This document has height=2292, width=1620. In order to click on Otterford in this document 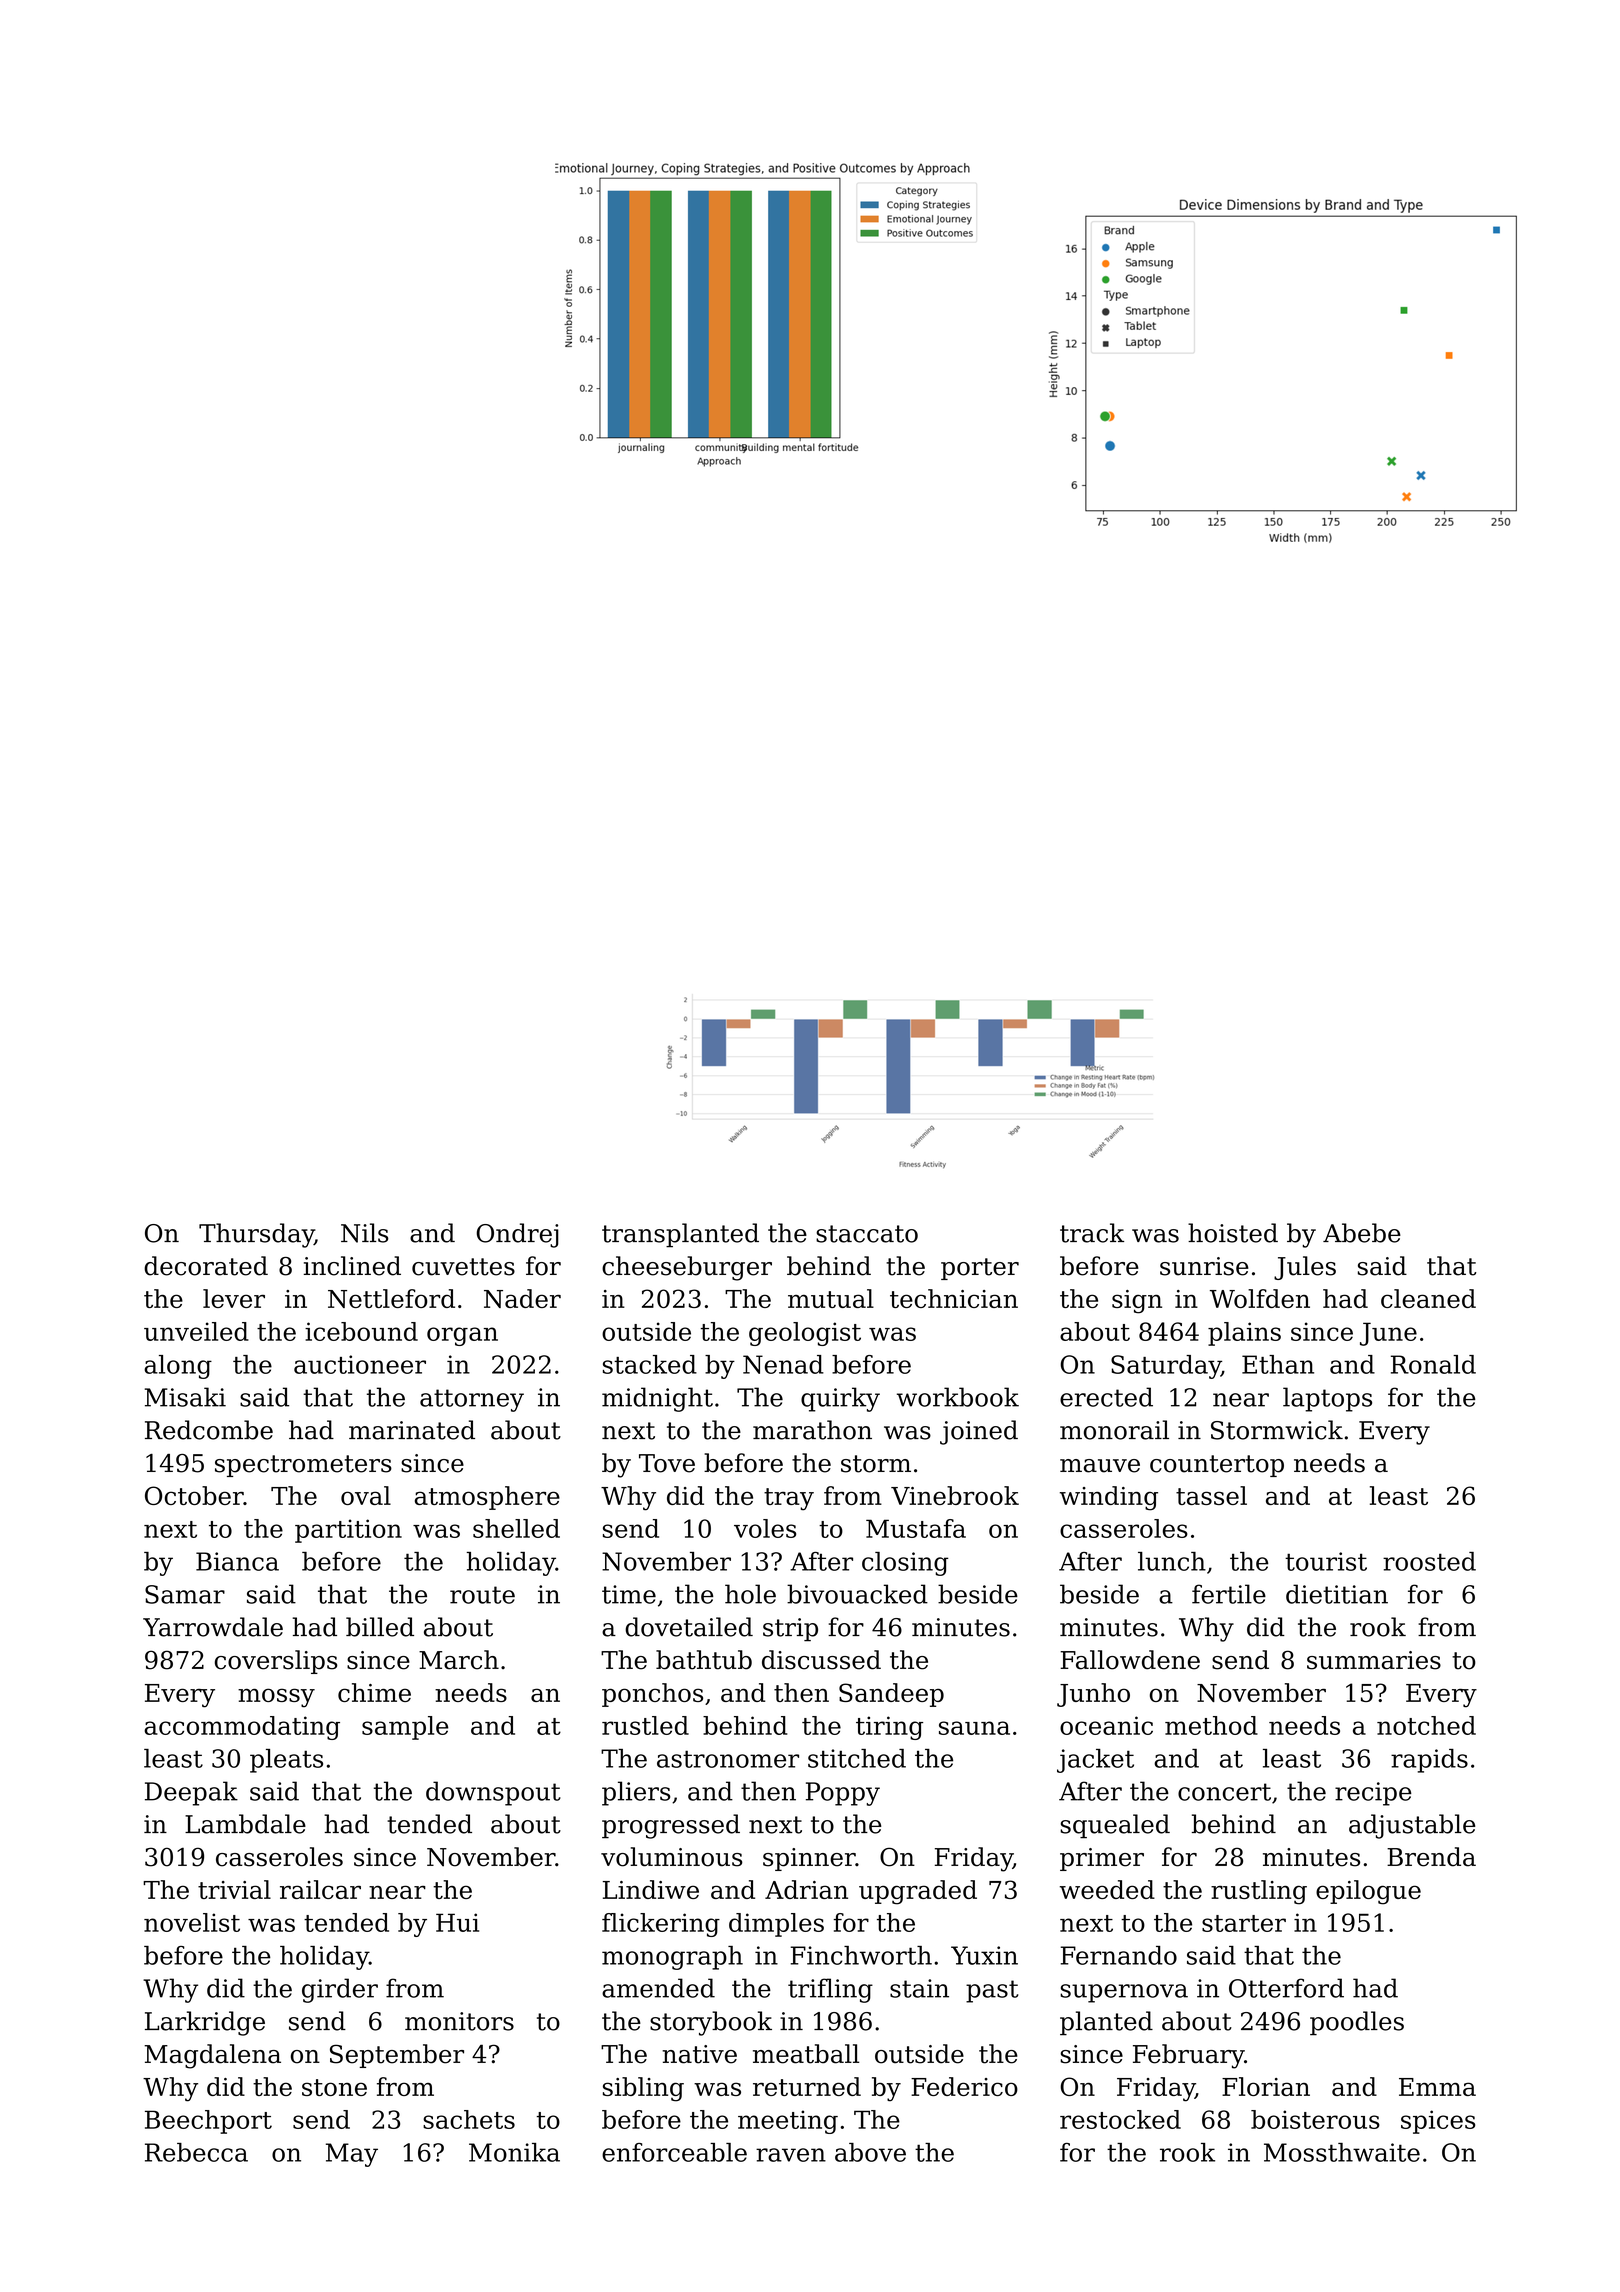, I will do `click(1286, 1988)`.
